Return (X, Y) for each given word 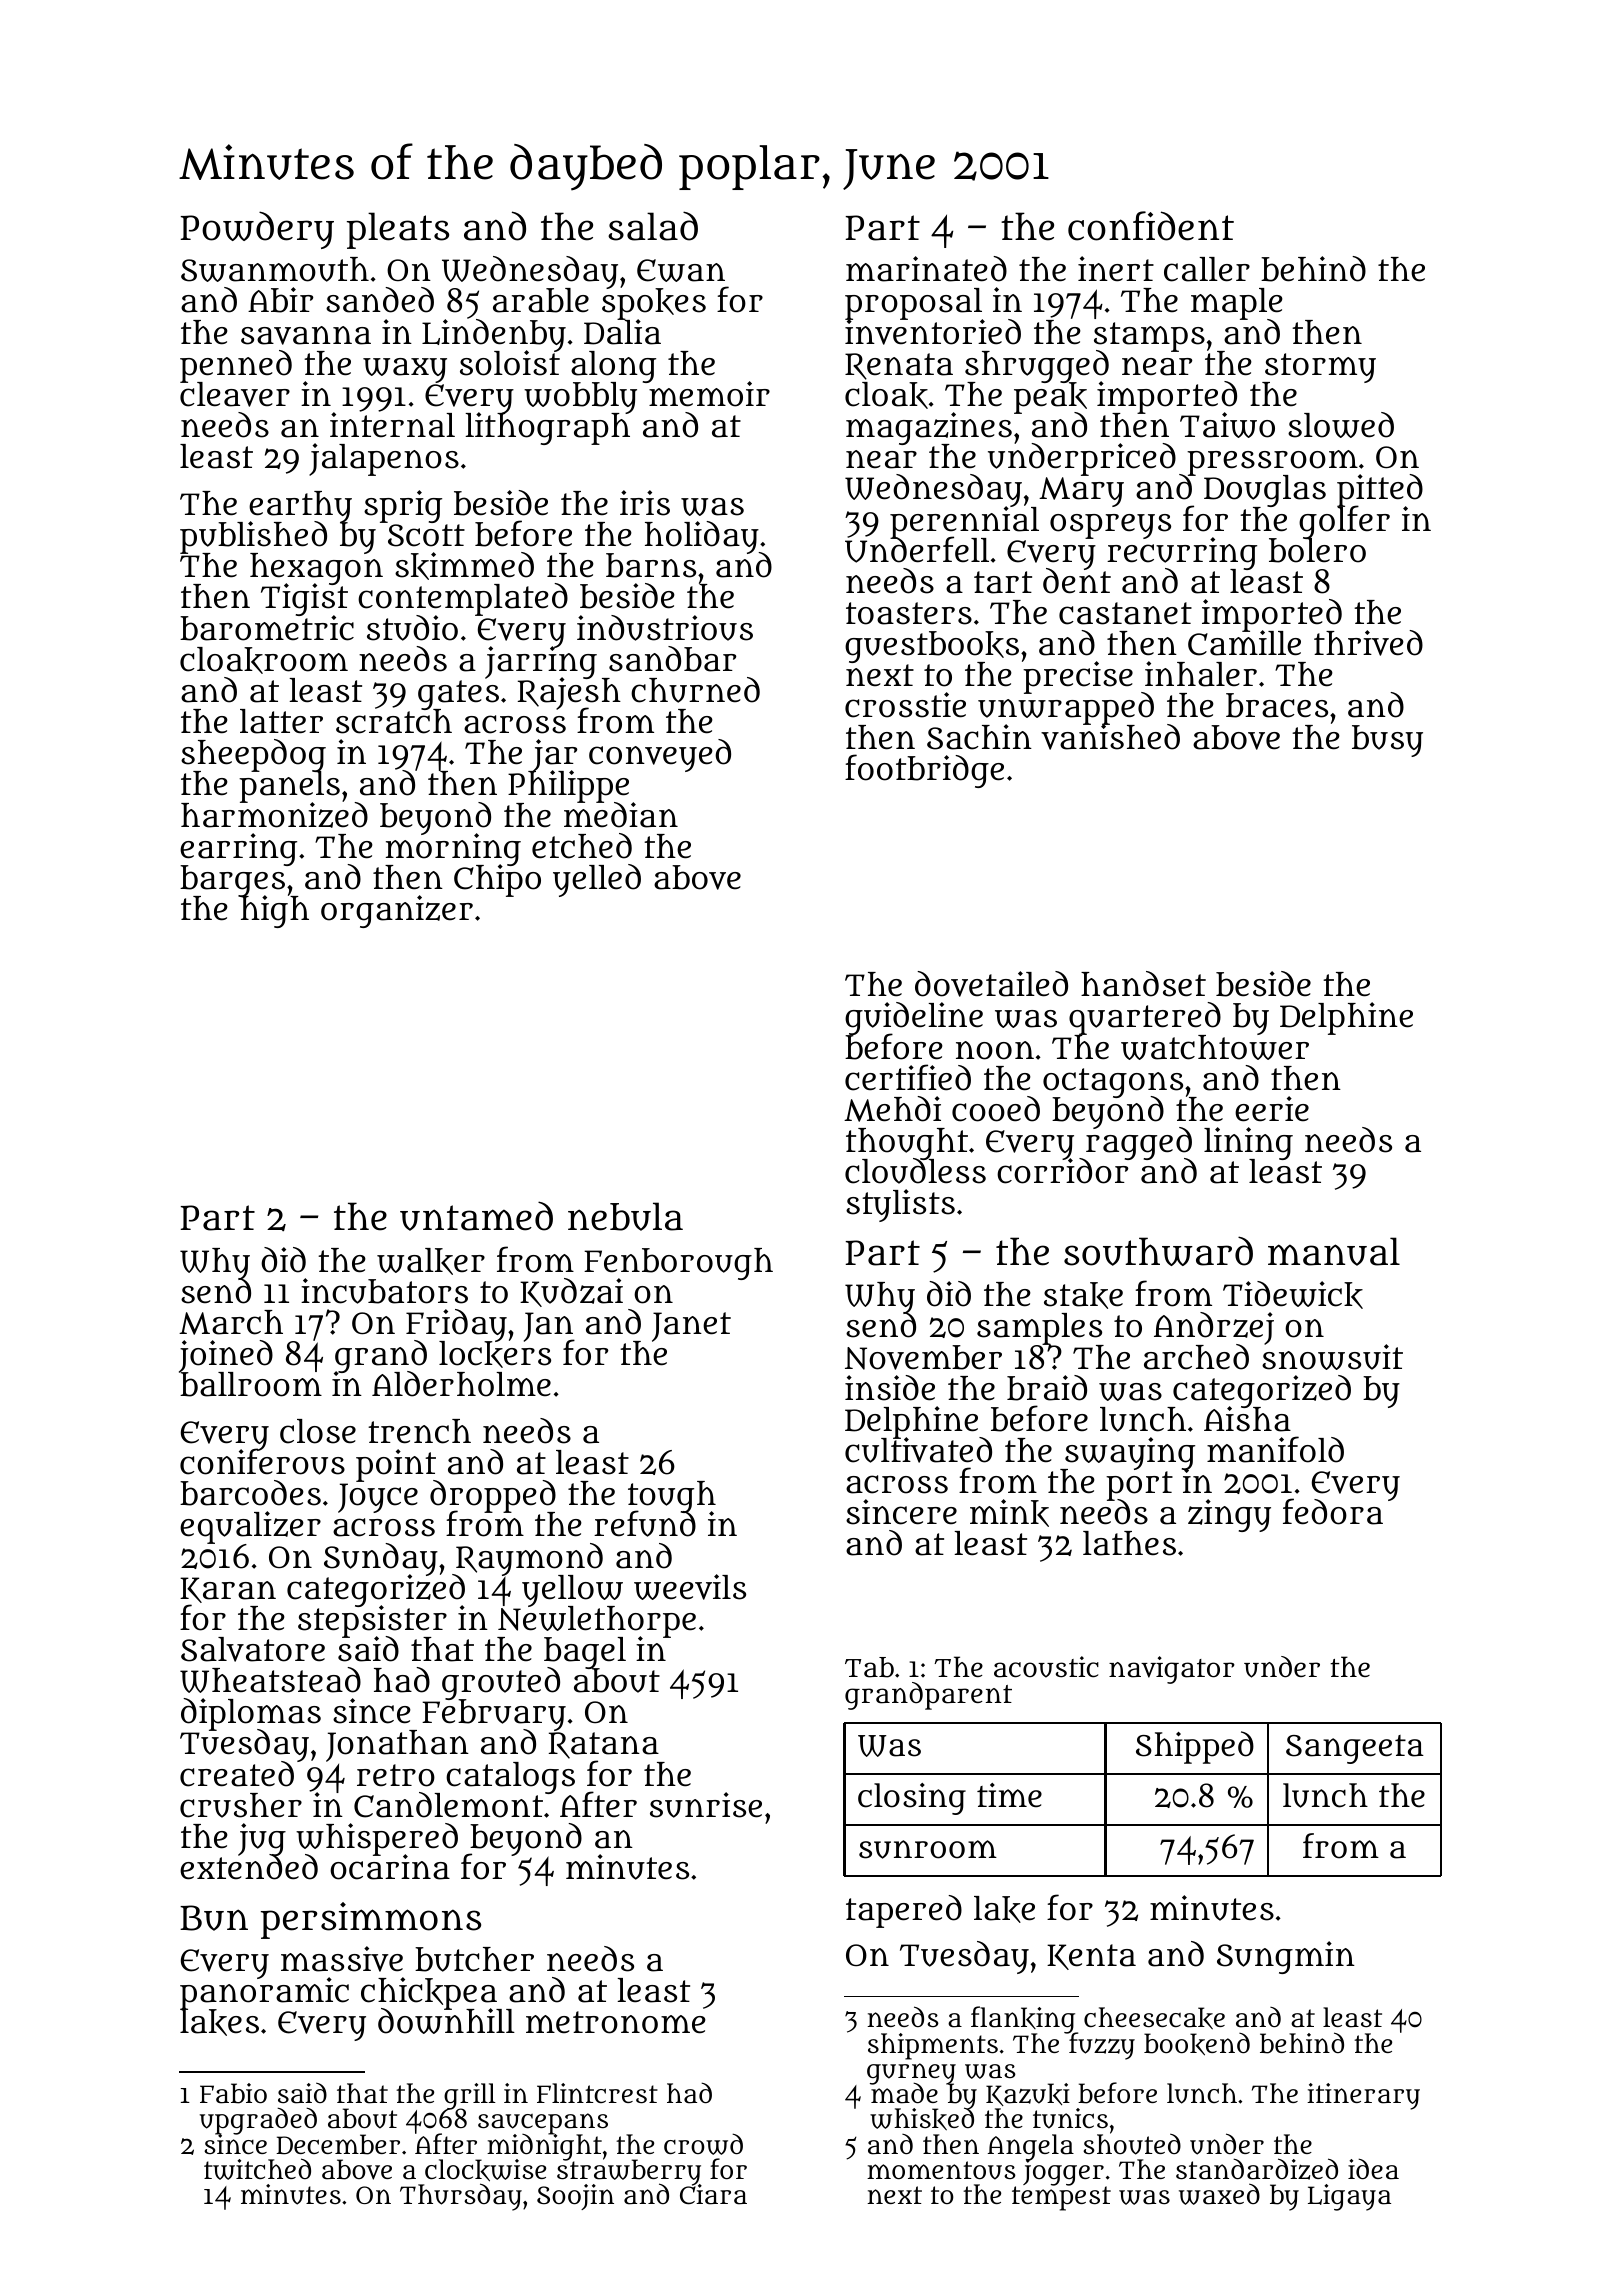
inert (1116, 269)
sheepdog (253, 755)
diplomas (251, 1714)
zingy (1229, 1515)
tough (672, 1497)
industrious (665, 628)
